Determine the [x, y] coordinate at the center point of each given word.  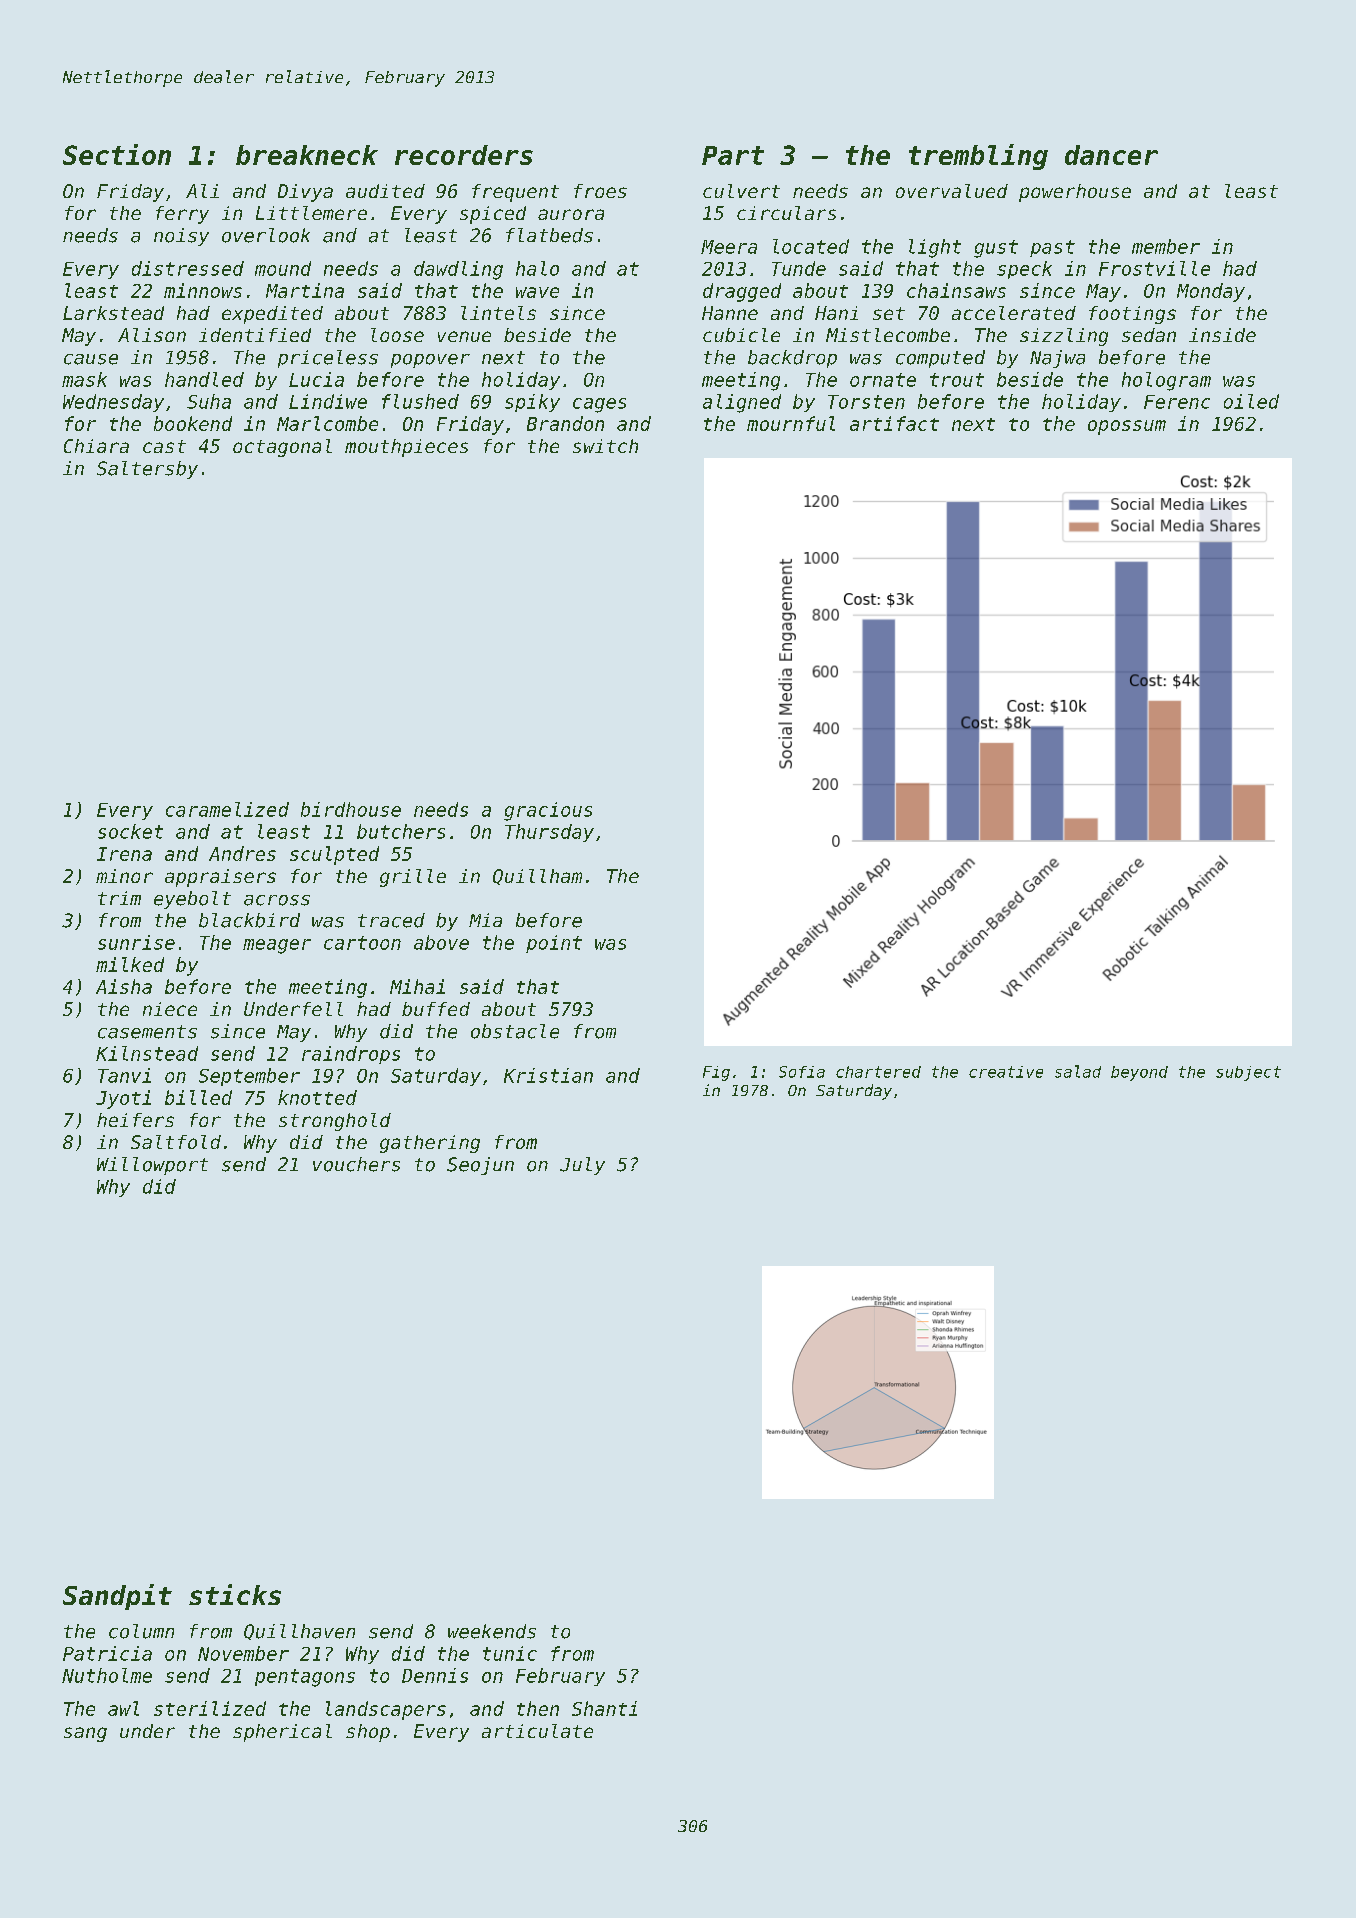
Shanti [604, 1708]
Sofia [802, 1072]
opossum [1127, 427]
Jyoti [123, 1099]
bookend [193, 423]
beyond [1139, 1073]
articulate [537, 1731]
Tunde [799, 268]
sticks [235, 1594]
